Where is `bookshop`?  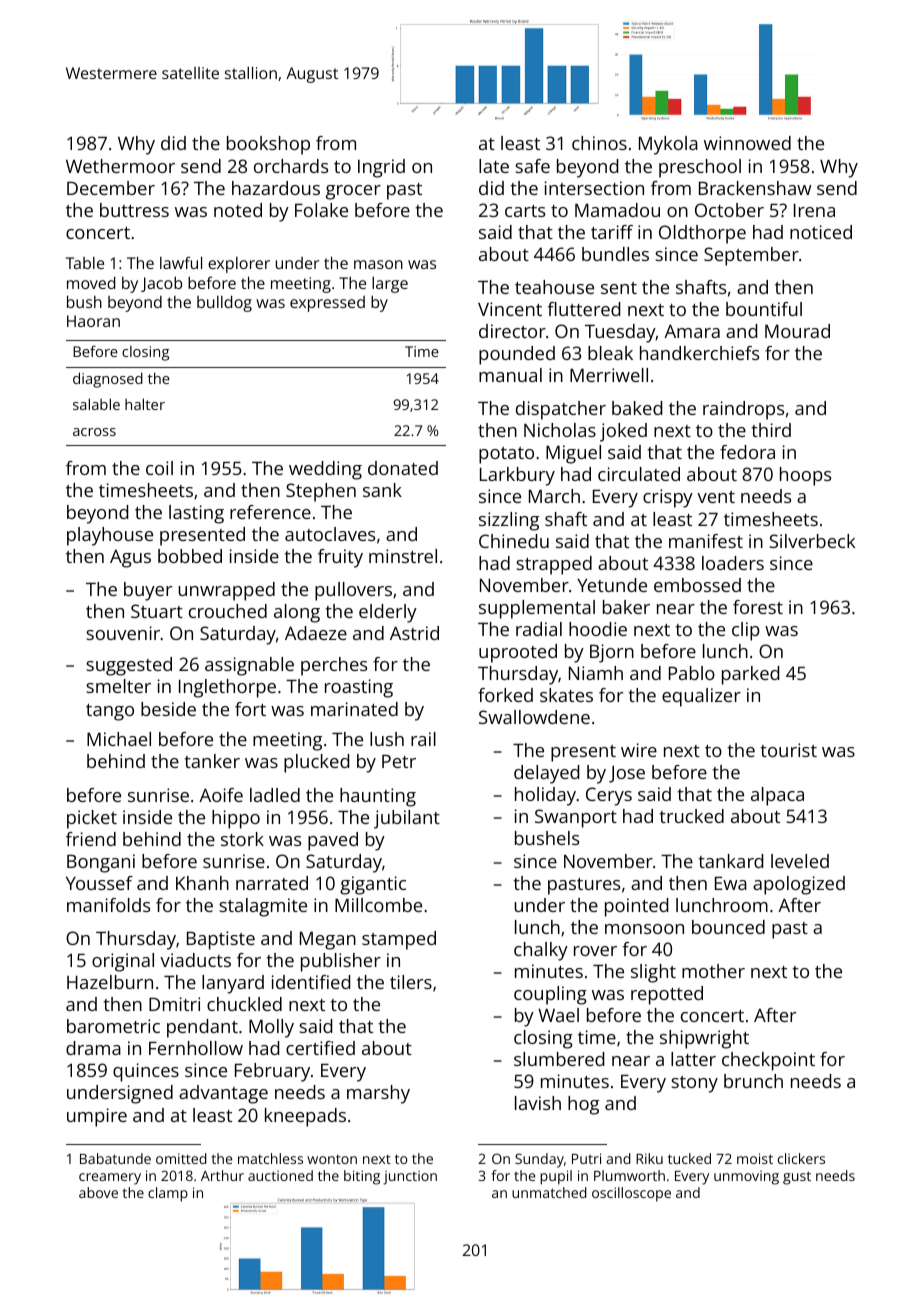
bookshop is located at coordinates (268, 145).
